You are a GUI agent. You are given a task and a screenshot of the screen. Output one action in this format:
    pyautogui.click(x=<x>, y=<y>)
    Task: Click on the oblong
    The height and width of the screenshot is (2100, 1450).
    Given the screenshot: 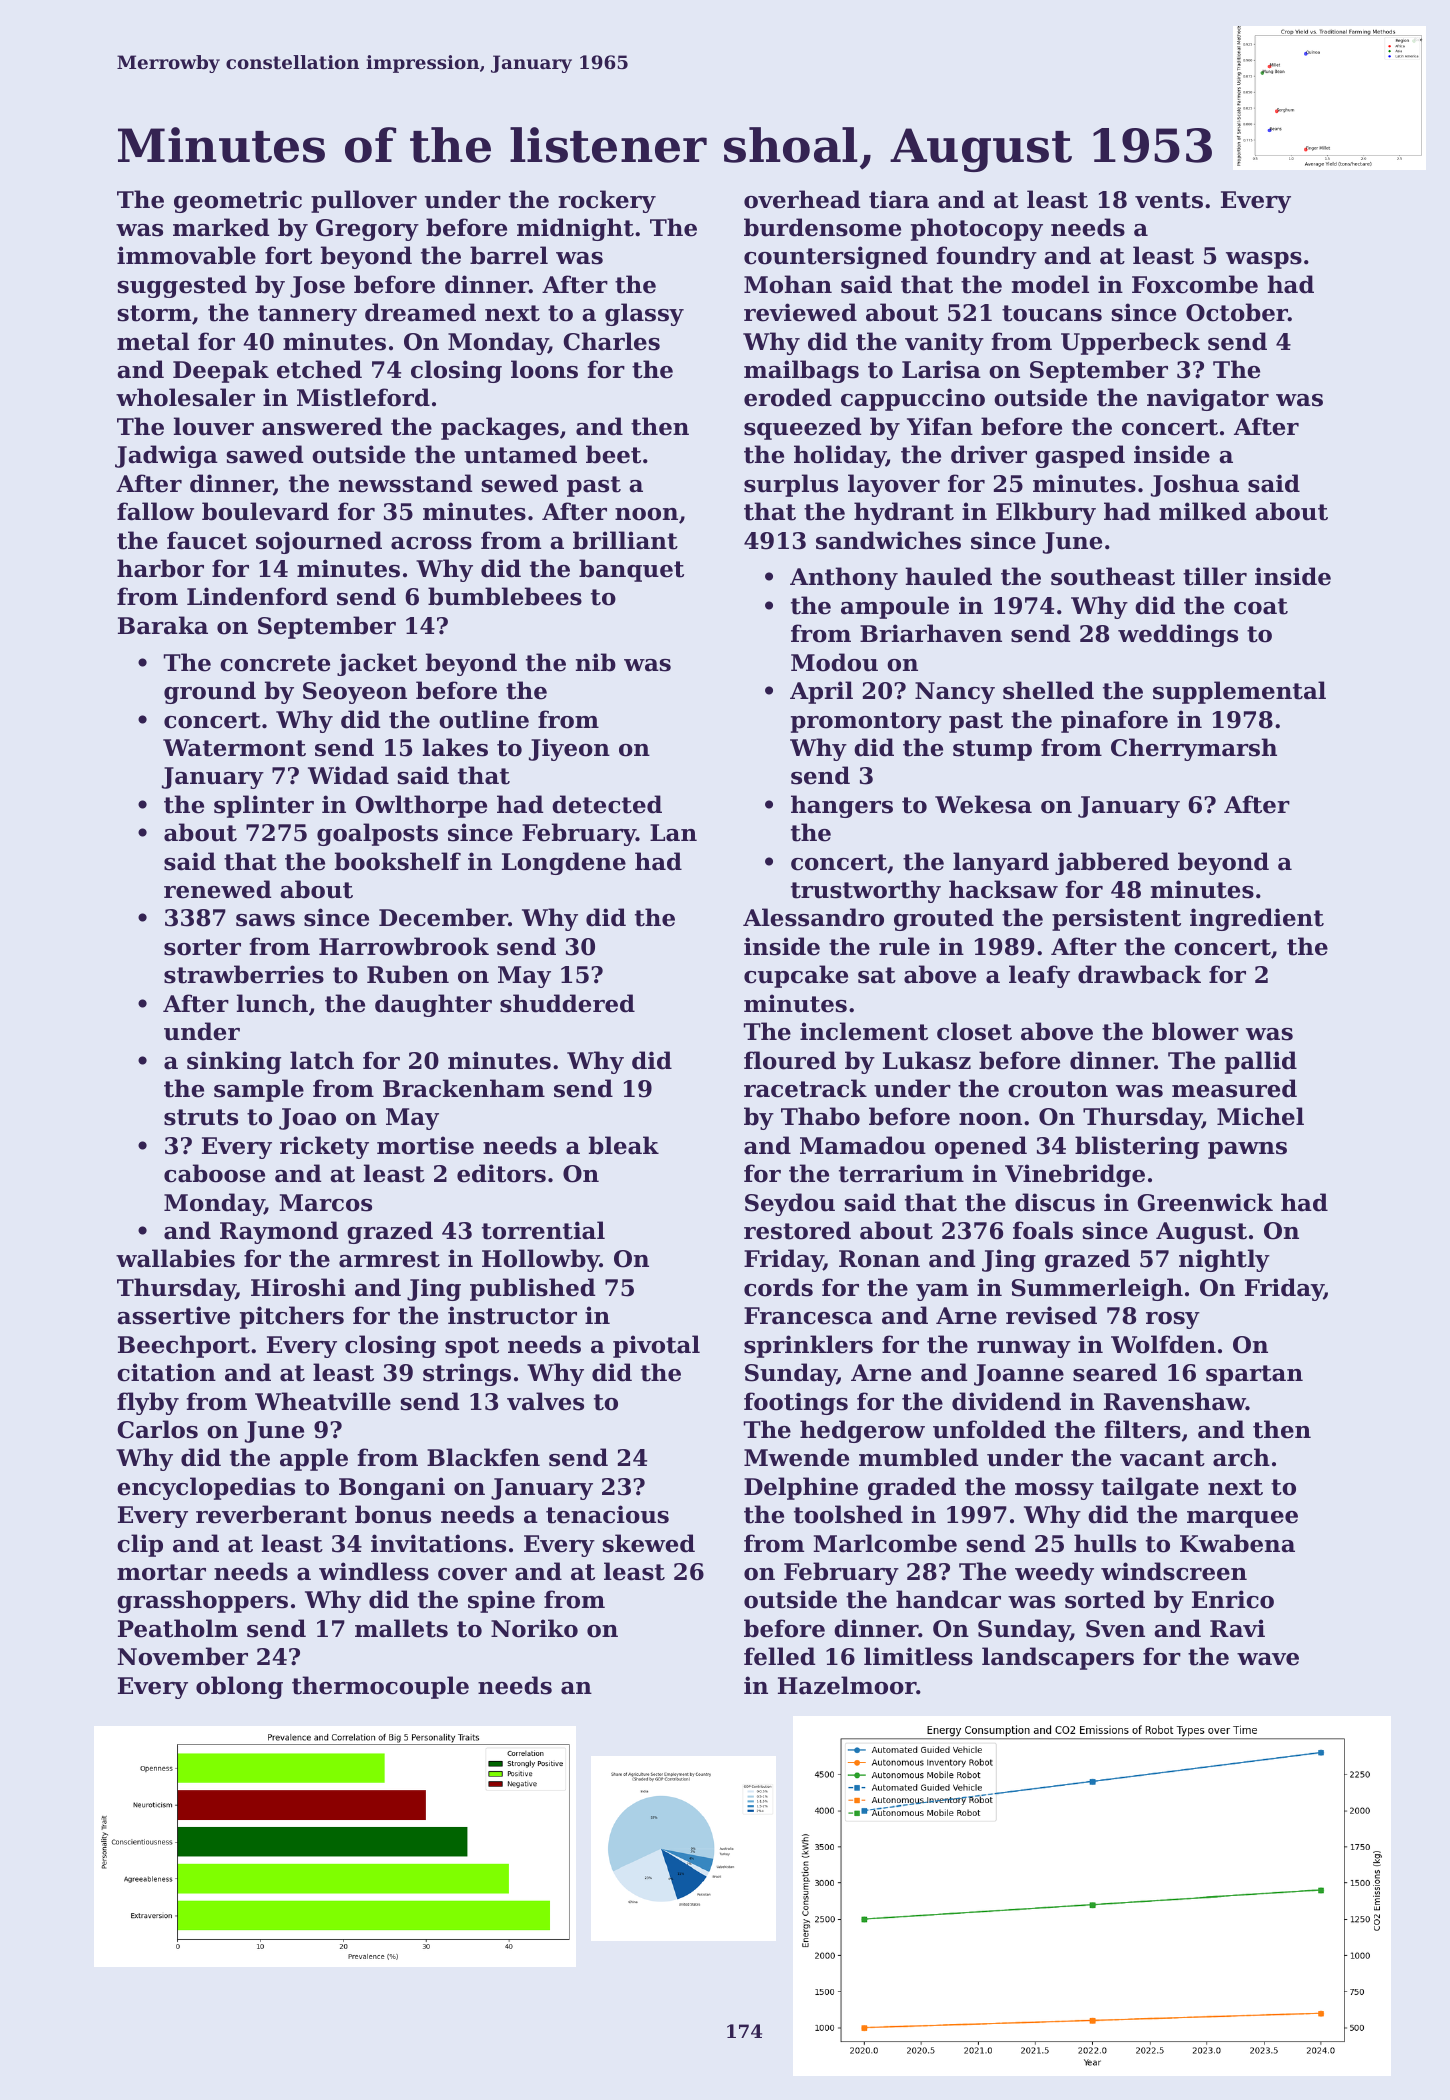 What is the action you would take?
    pyautogui.click(x=239, y=1687)
